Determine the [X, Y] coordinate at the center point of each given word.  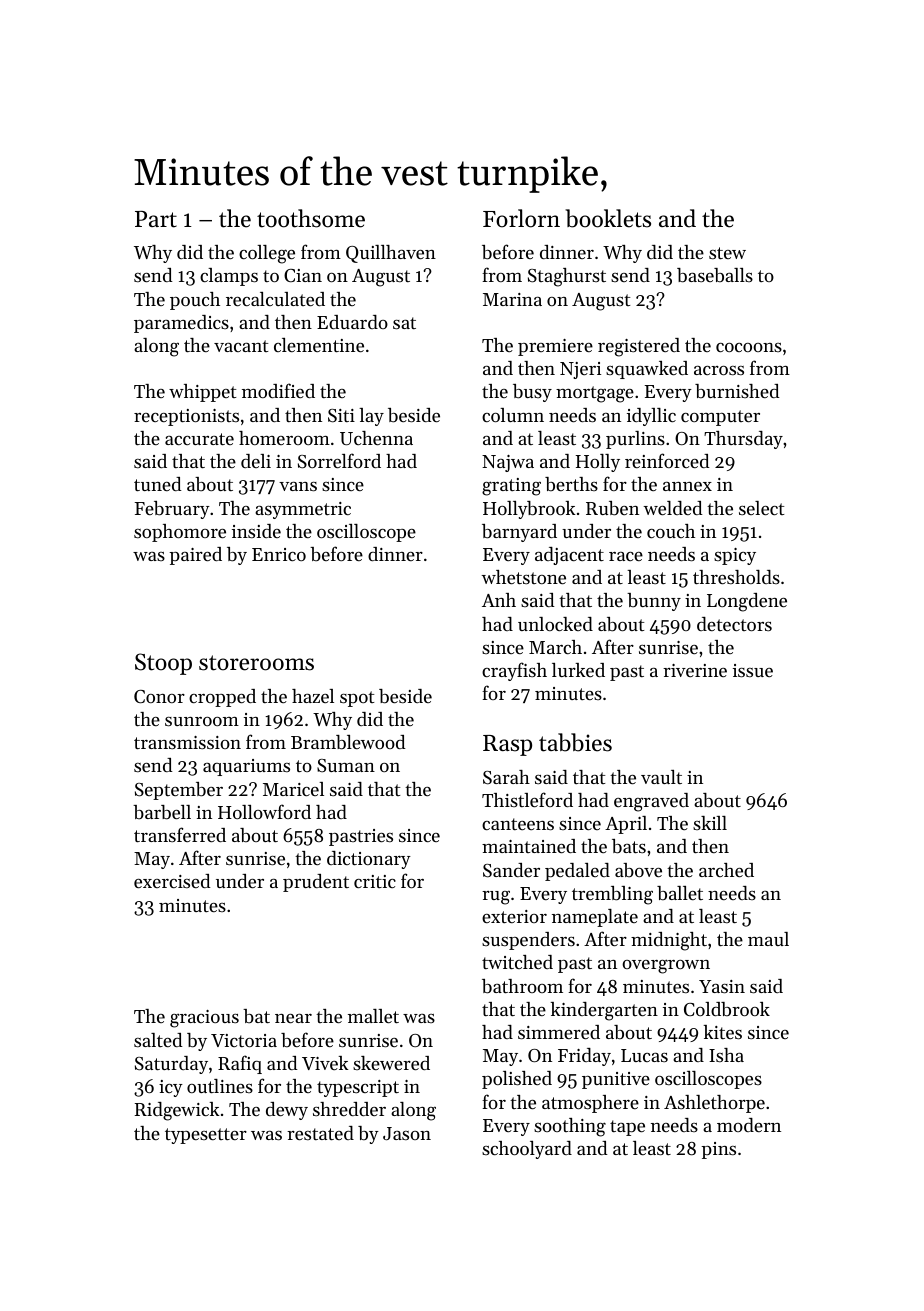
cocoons [749, 347]
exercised [172, 881]
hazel [313, 696]
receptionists [186, 417]
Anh [499, 600]
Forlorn [521, 218]
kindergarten [604, 1011]
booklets [608, 218]
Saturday [171, 1065]
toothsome [311, 218]
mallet [373, 1016]
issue [753, 670]
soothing [570, 1127]
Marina [512, 299]
